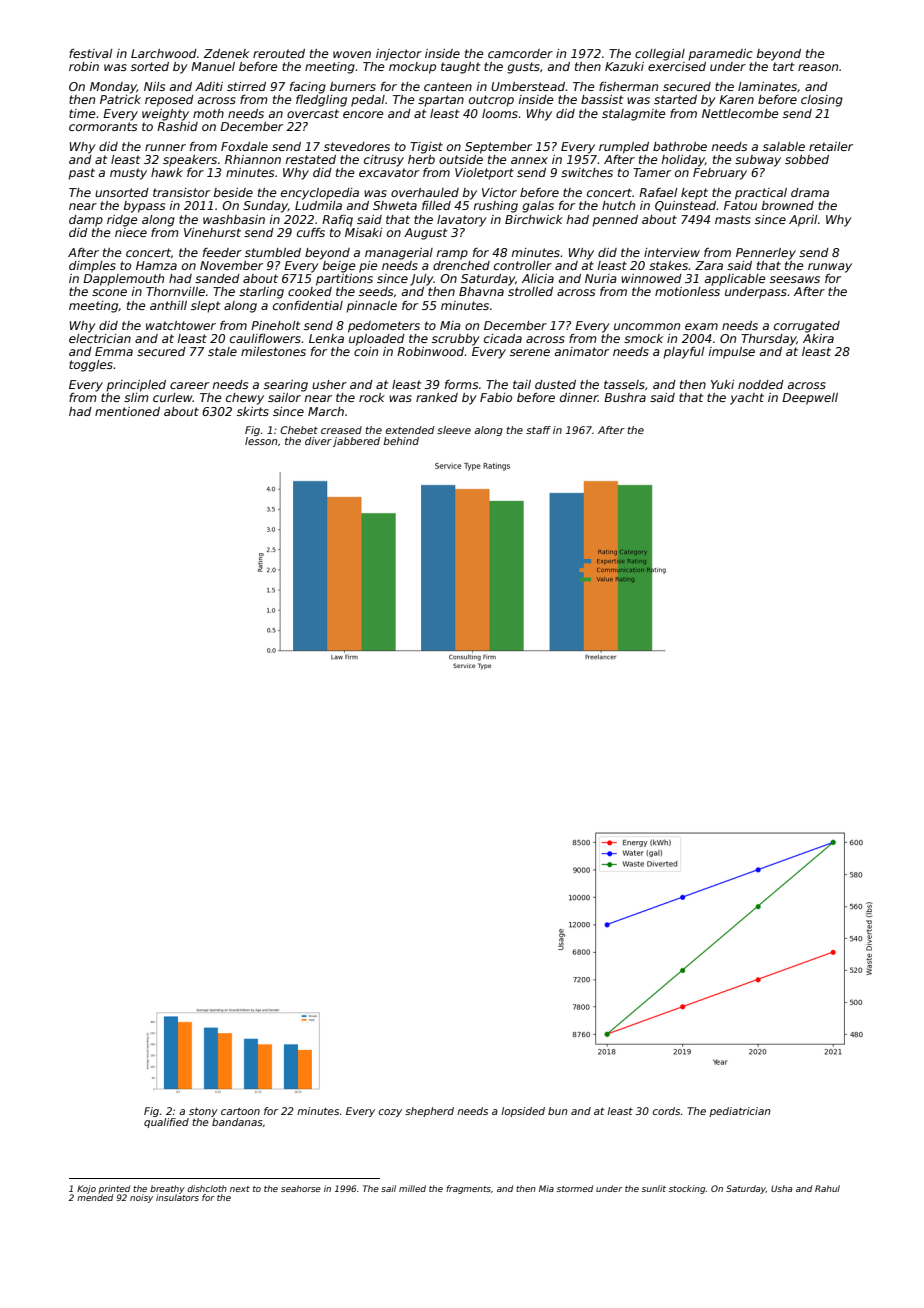 The image size is (924, 1308). What do you see at coordinates (240, 1189) in the document?
I see `next` at bounding box center [240, 1189].
